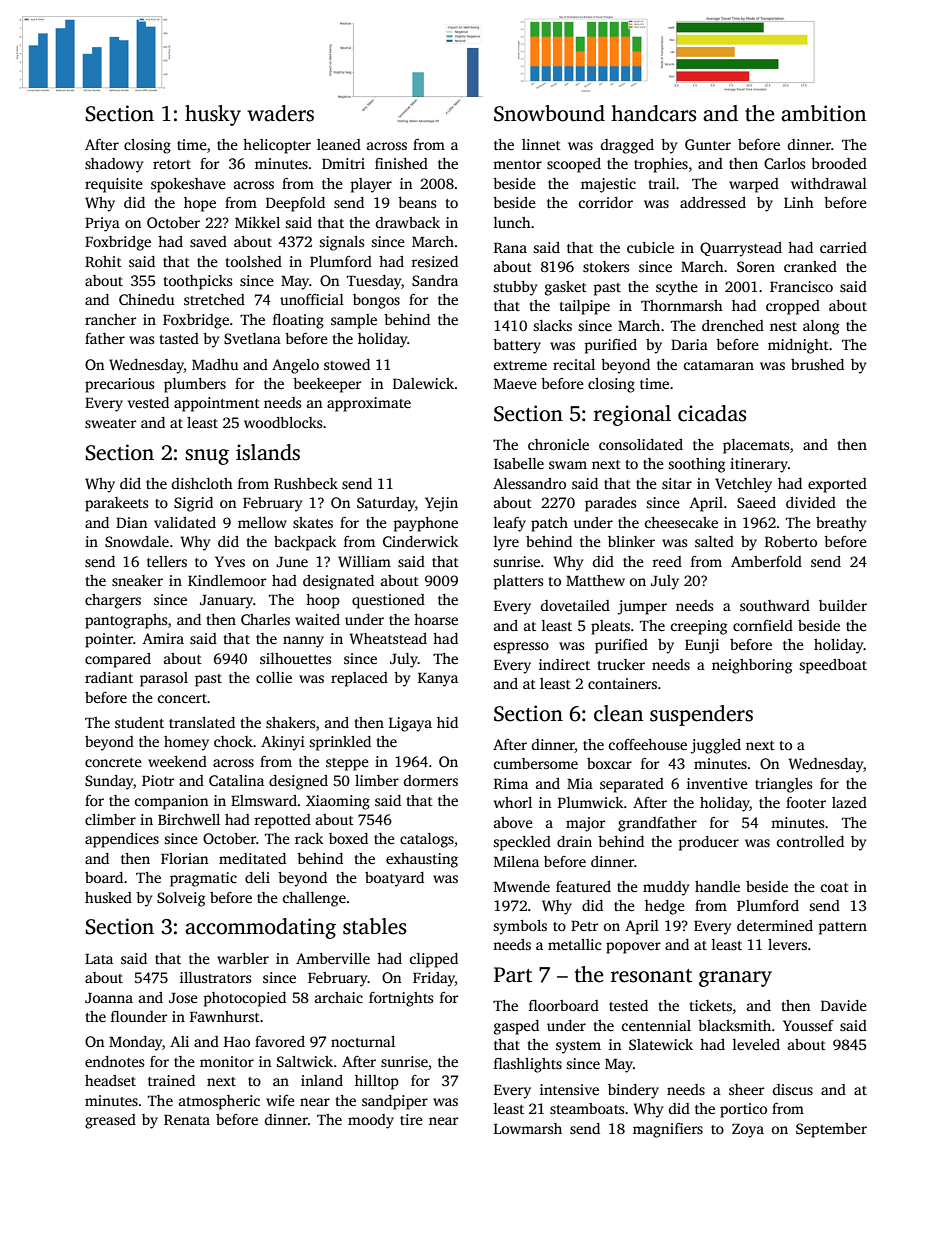 Image resolution: width=952 pixels, height=1233 pixels. I want to click on levers, so click(787, 944).
